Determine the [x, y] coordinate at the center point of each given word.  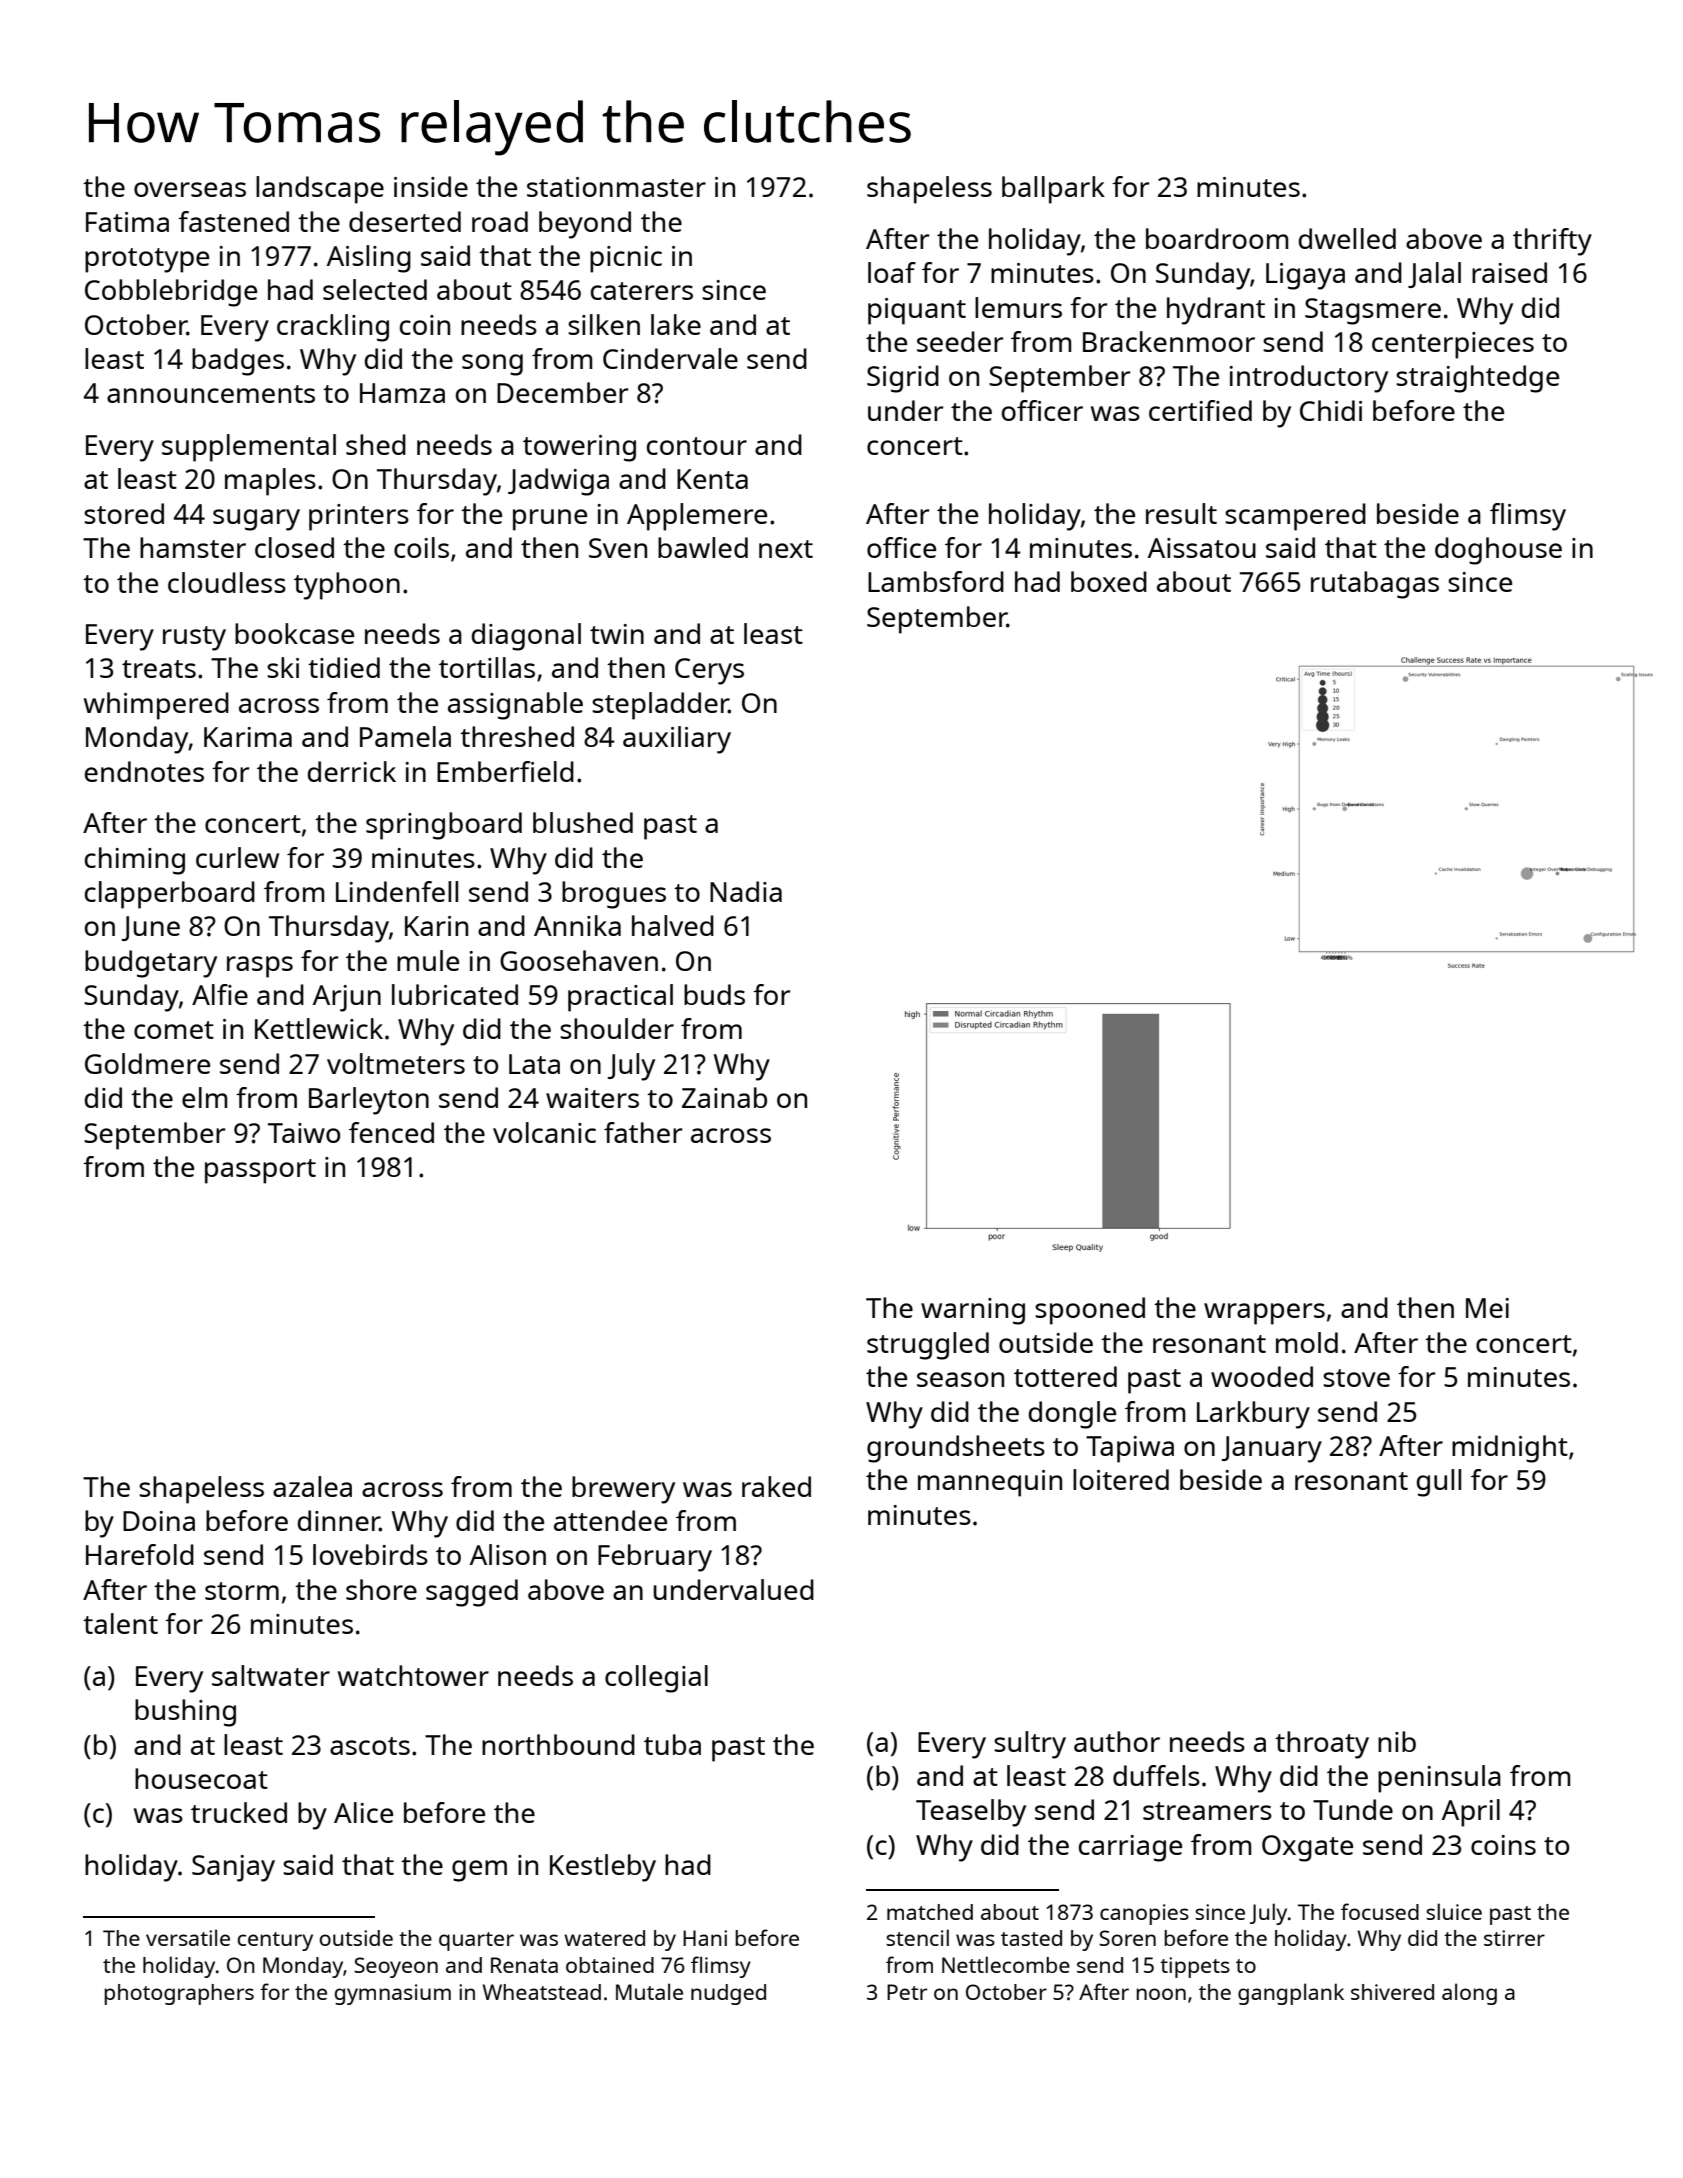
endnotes [144, 771]
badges [238, 362]
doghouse [1498, 551]
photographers [179, 1994]
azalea [312, 1486]
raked [776, 1486]
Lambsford [936, 581]
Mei [1487, 1308]
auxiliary [677, 740]
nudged [728, 1994]
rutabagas [1375, 585]
